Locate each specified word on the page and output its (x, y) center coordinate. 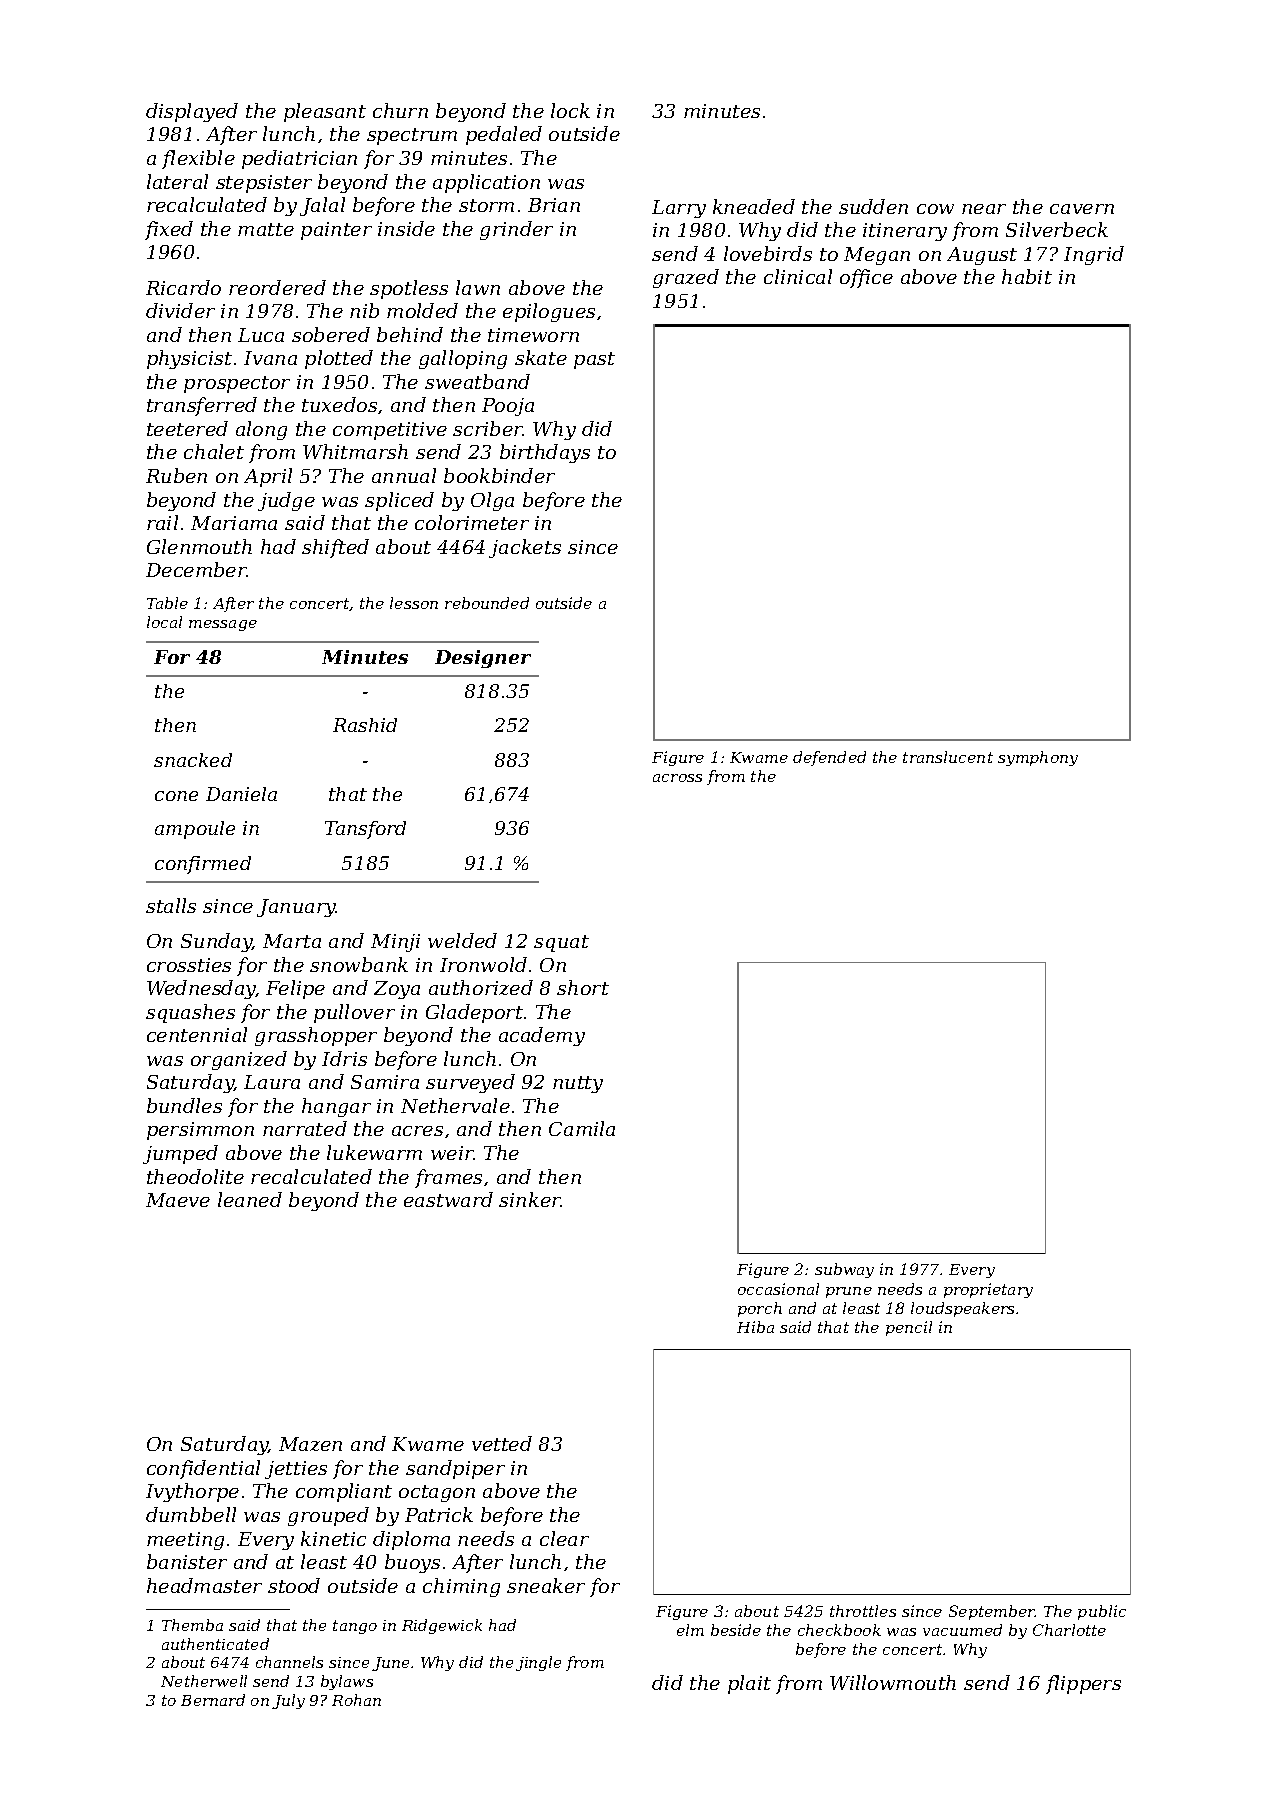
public (1102, 1612)
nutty (578, 1084)
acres (417, 1131)
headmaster (204, 1585)
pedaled (504, 135)
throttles (863, 1611)
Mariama (234, 523)
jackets (525, 548)
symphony (1038, 758)
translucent (948, 757)
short (583, 987)
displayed (192, 112)
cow (935, 209)
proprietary (988, 1290)
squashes (190, 1013)
